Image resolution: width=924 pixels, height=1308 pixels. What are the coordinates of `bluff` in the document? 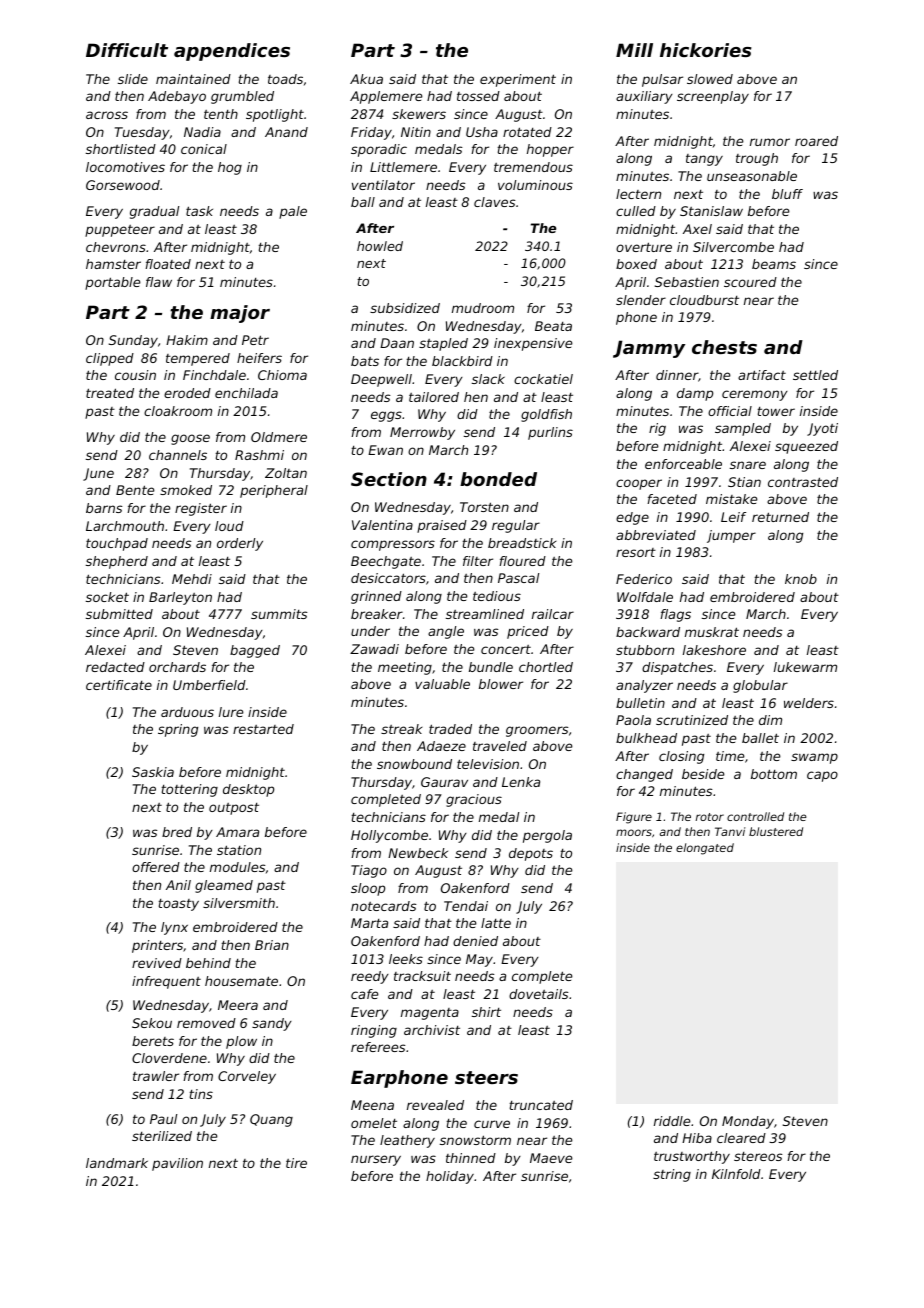 It's located at (787, 194).
